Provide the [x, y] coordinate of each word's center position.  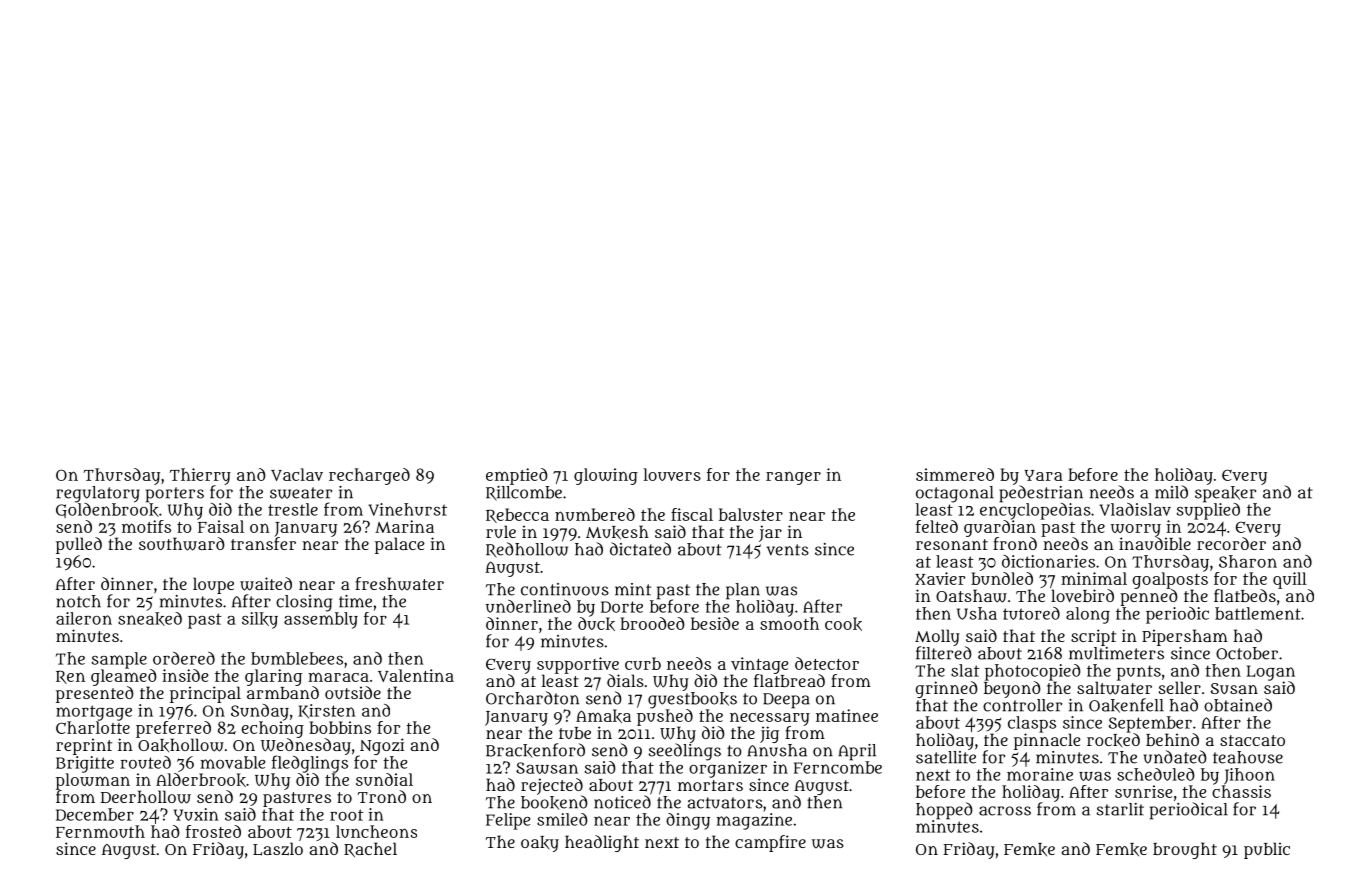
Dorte [622, 607]
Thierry [200, 476]
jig [769, 734]
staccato [1252, 740]
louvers [672, 474]
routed [145, 762]
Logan [1271, 673]
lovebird [1082, 595]
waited [266, 584]
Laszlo [278, 849]
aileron [84, 618]
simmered [955, 474]
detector [827, 663]
